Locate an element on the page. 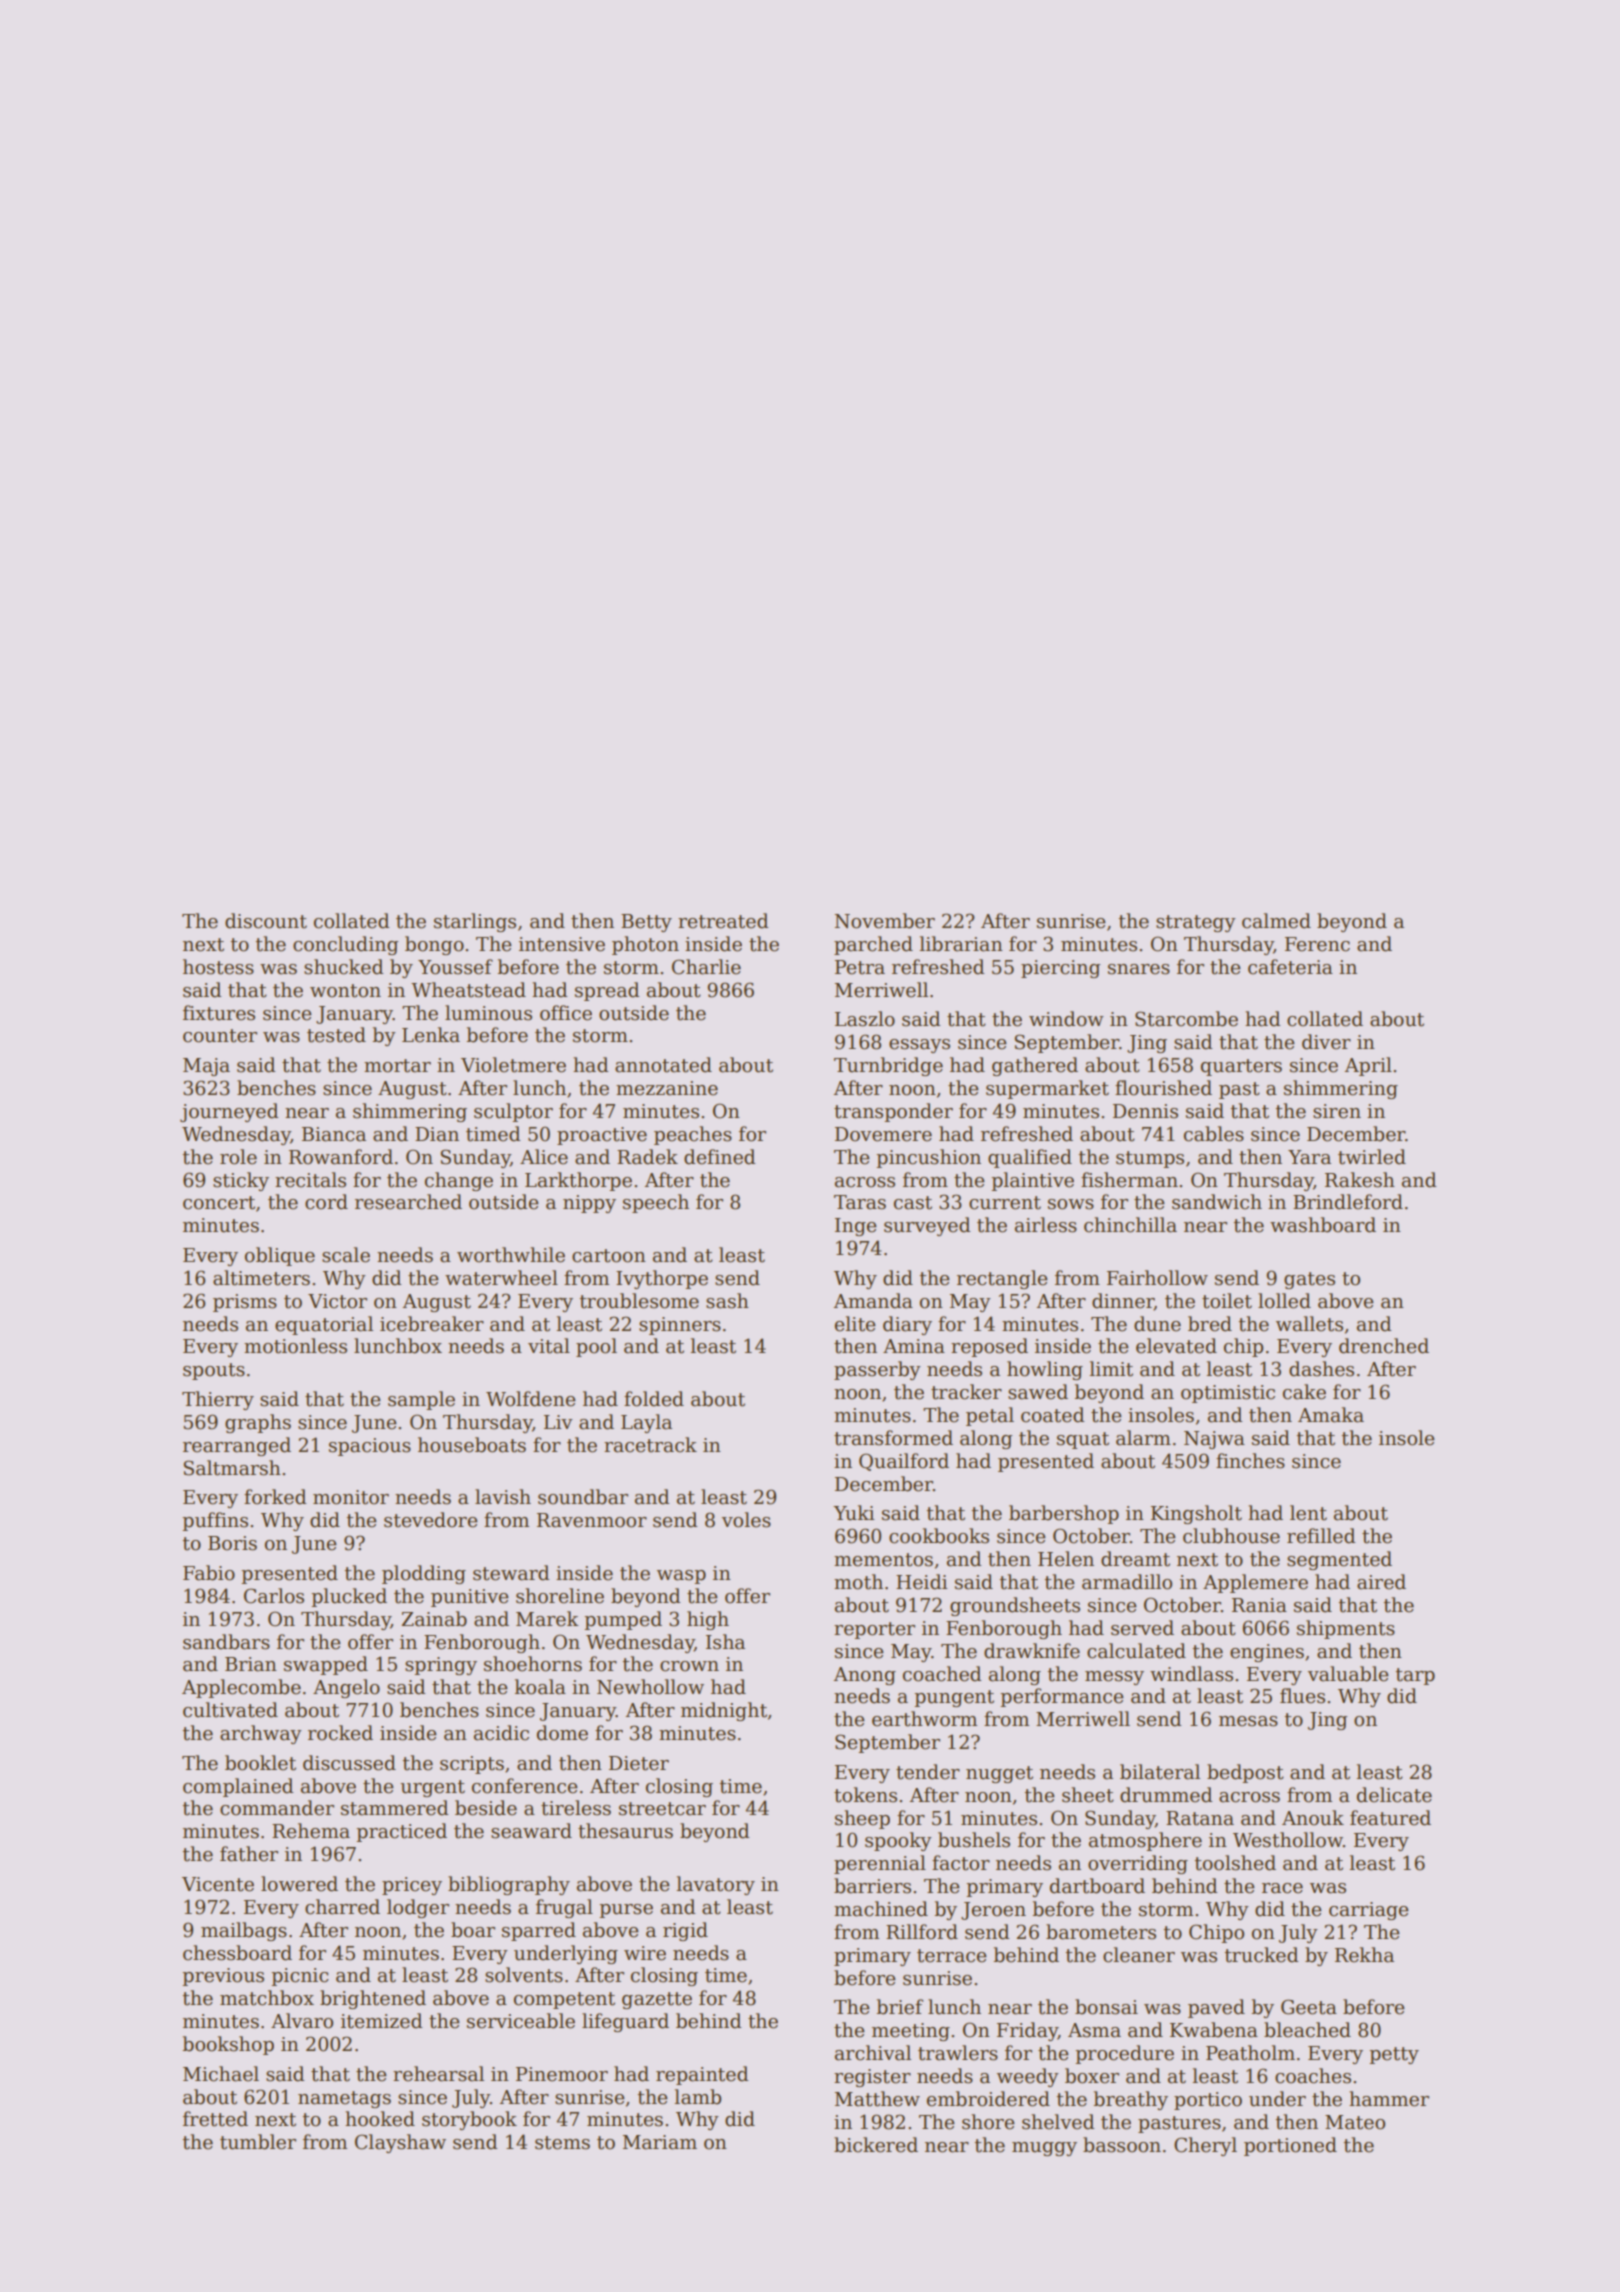 The width and height of the document is (1620, 2292). rearranged is located at coordinates (237, 1446).
